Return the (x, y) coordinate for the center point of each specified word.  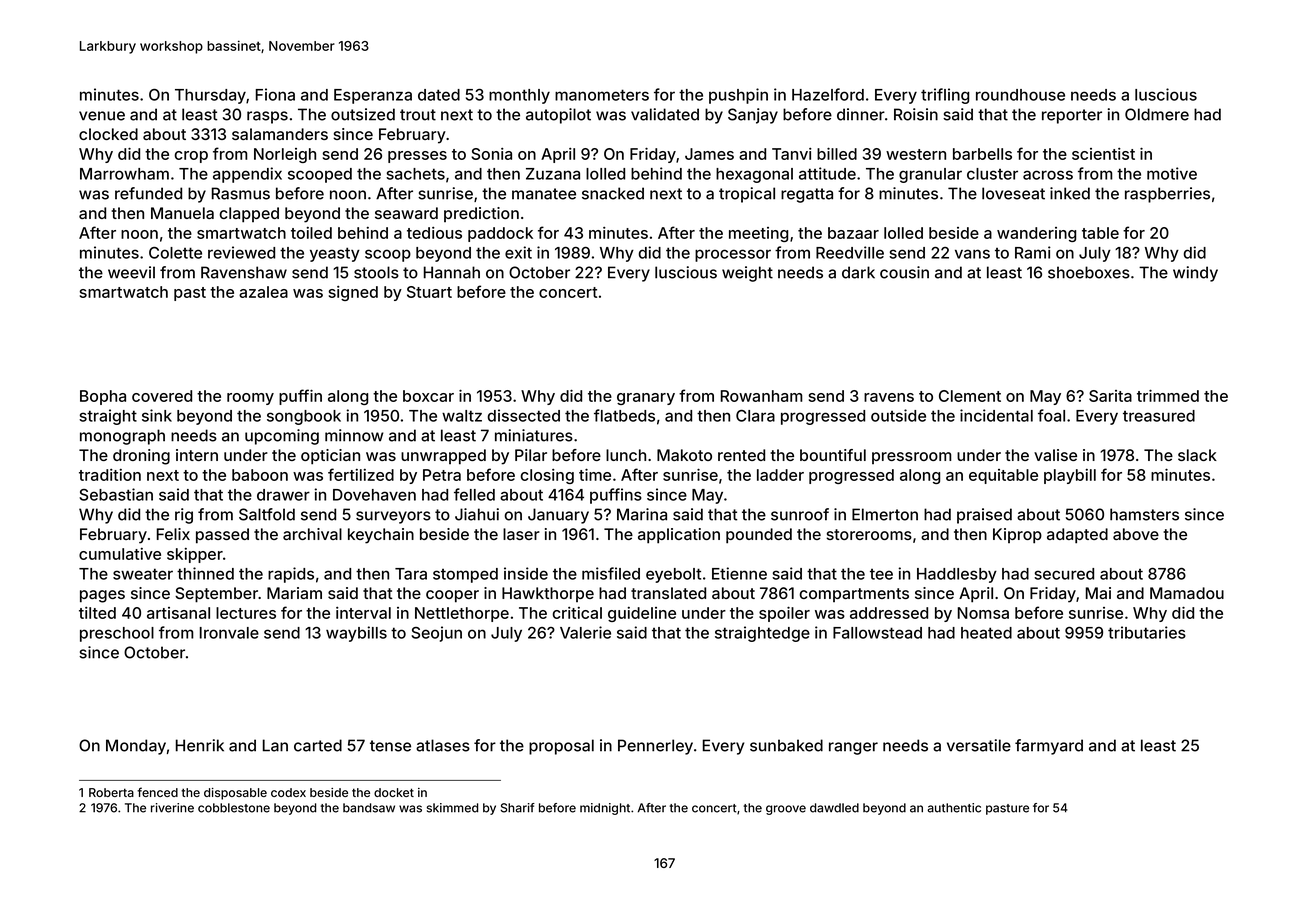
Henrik (200, 745)
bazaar (853, 233)
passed (222, 536)
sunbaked (786, 745)
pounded (759, 536)
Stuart (429, 292)
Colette (175, 253)
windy (1195, 274)
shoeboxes (1089, 272)
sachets (415, 174)
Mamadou (1187, 593)
